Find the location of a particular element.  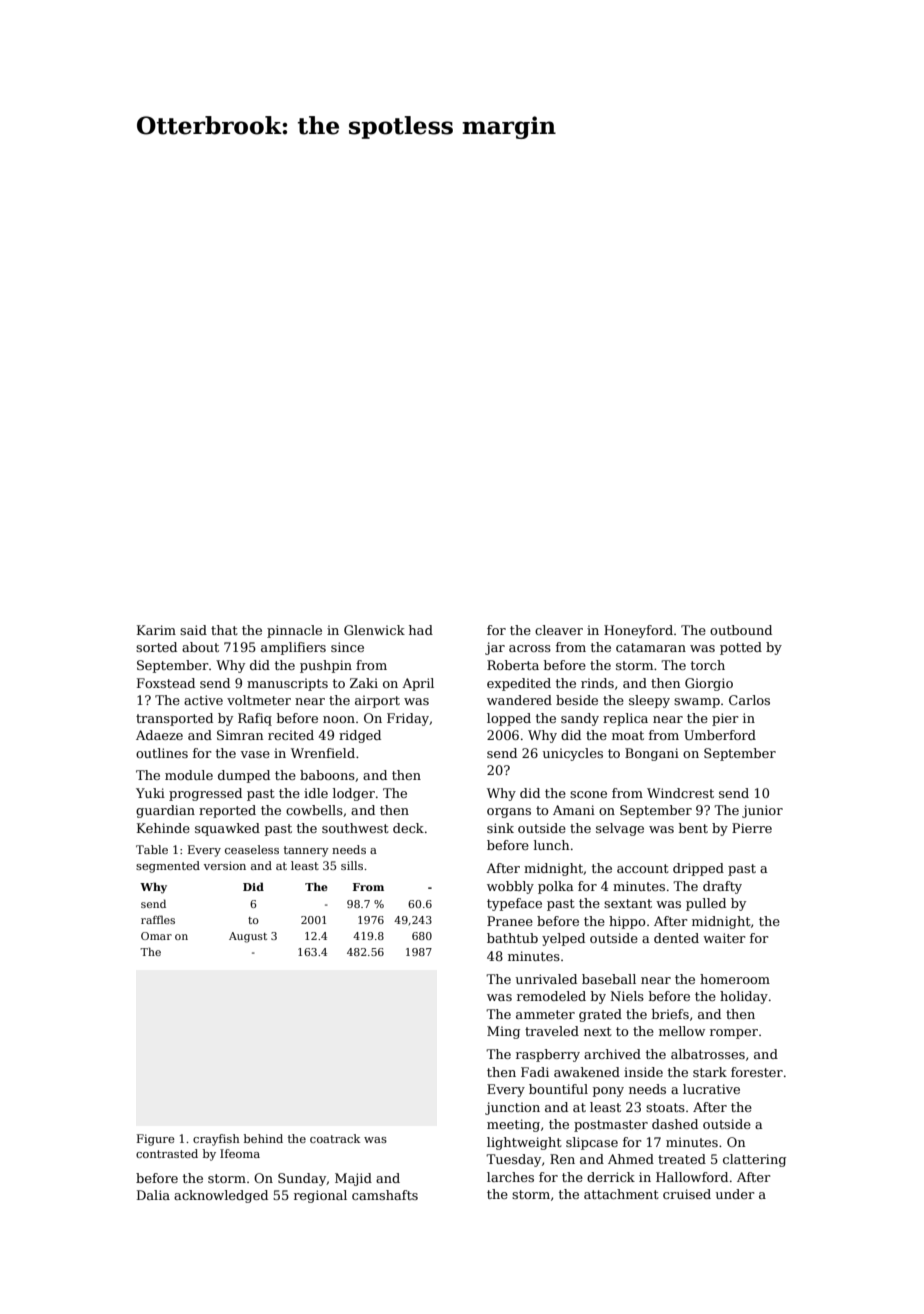

larches is located at coordinates (510, 1177).
